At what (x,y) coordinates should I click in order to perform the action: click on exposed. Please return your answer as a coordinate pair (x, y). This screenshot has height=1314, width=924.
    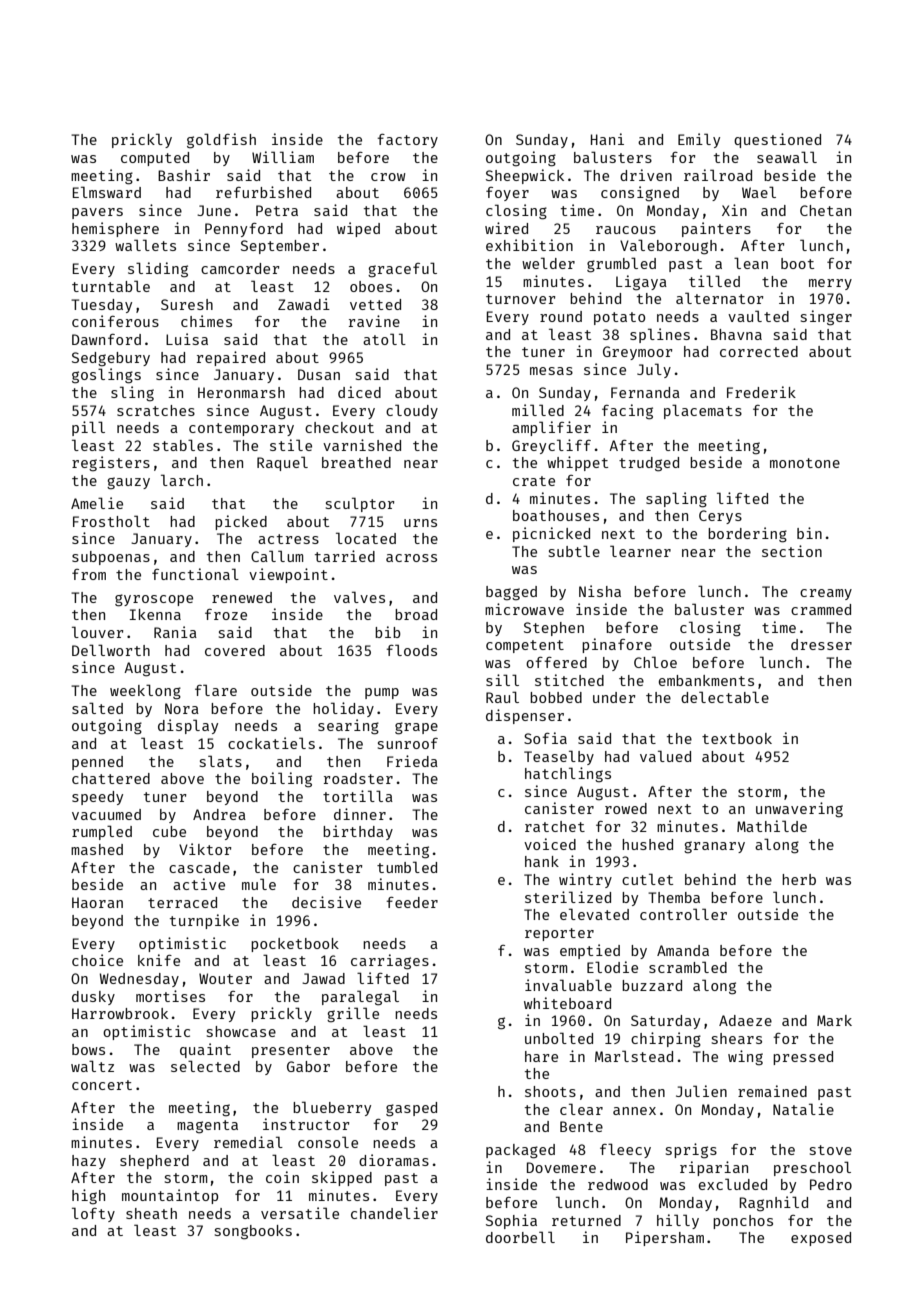
    Looking at the image, I should click on (821, 1239).
